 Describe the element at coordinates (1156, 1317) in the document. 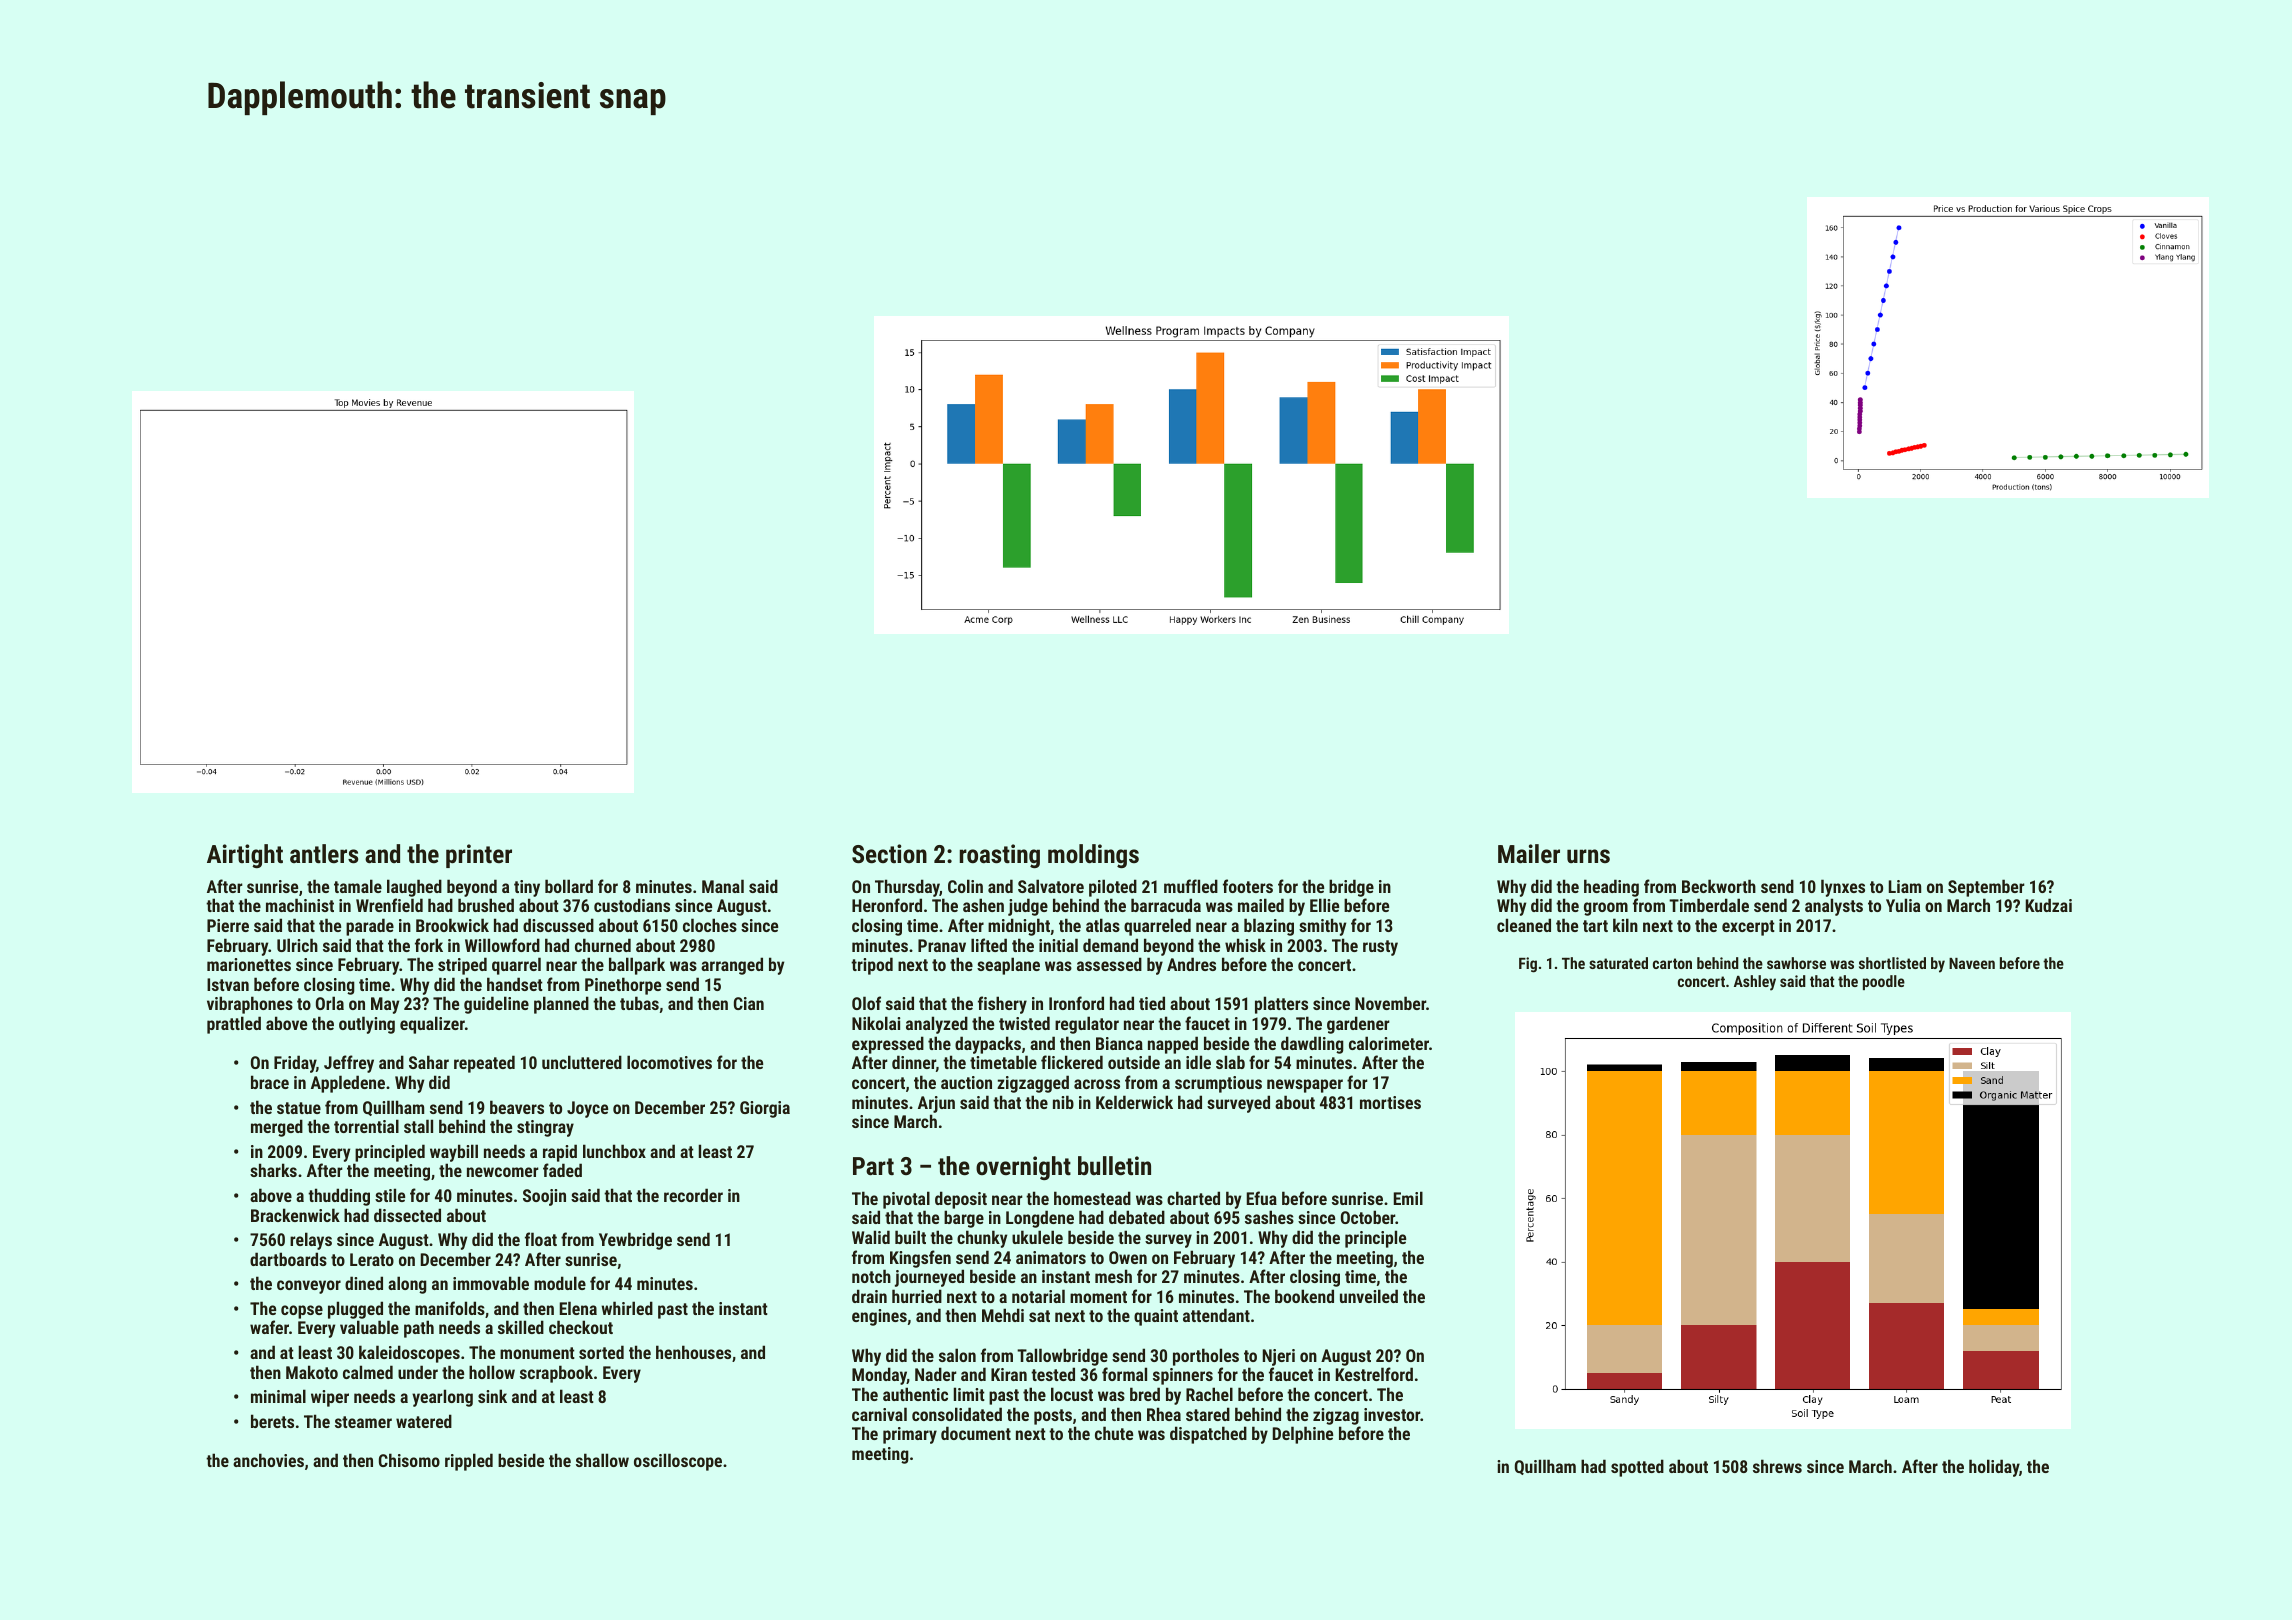

I see `quaint` at that location.
